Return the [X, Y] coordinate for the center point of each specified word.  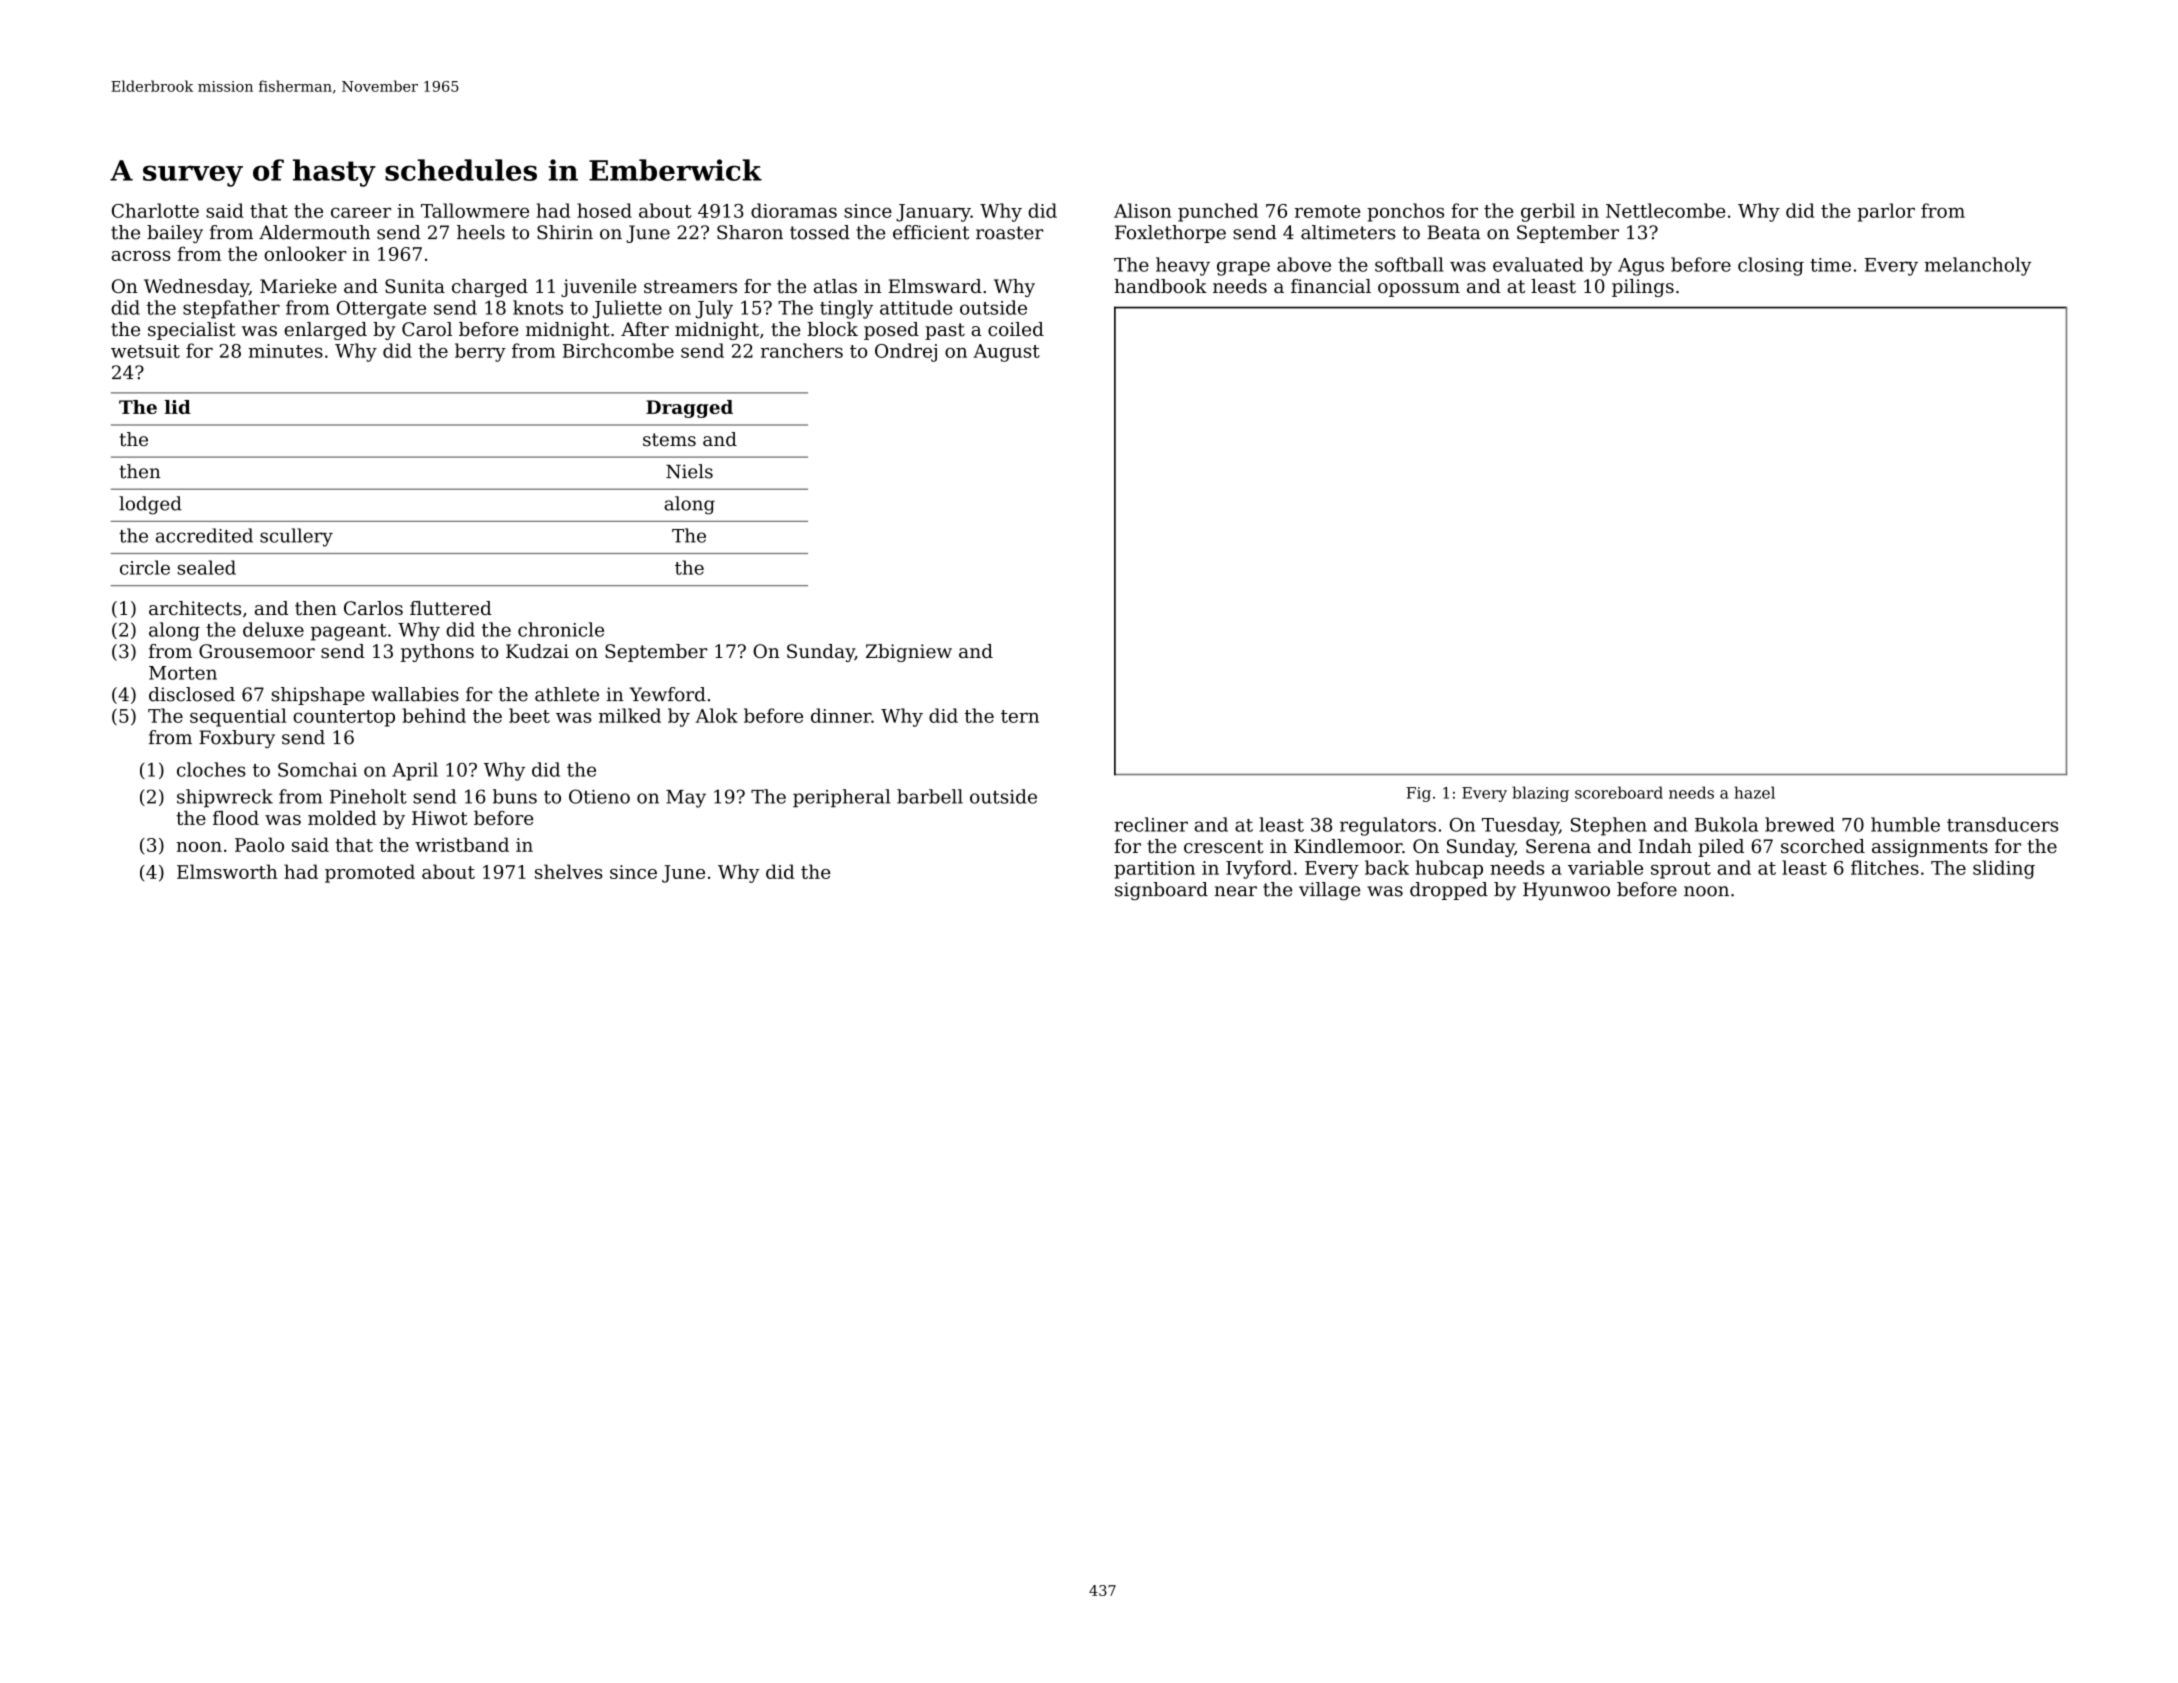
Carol [427, 329]
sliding [2004, 869]
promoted [370, 873]
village [1329, 891]
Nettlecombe [1666, 210]
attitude [916, 307]
